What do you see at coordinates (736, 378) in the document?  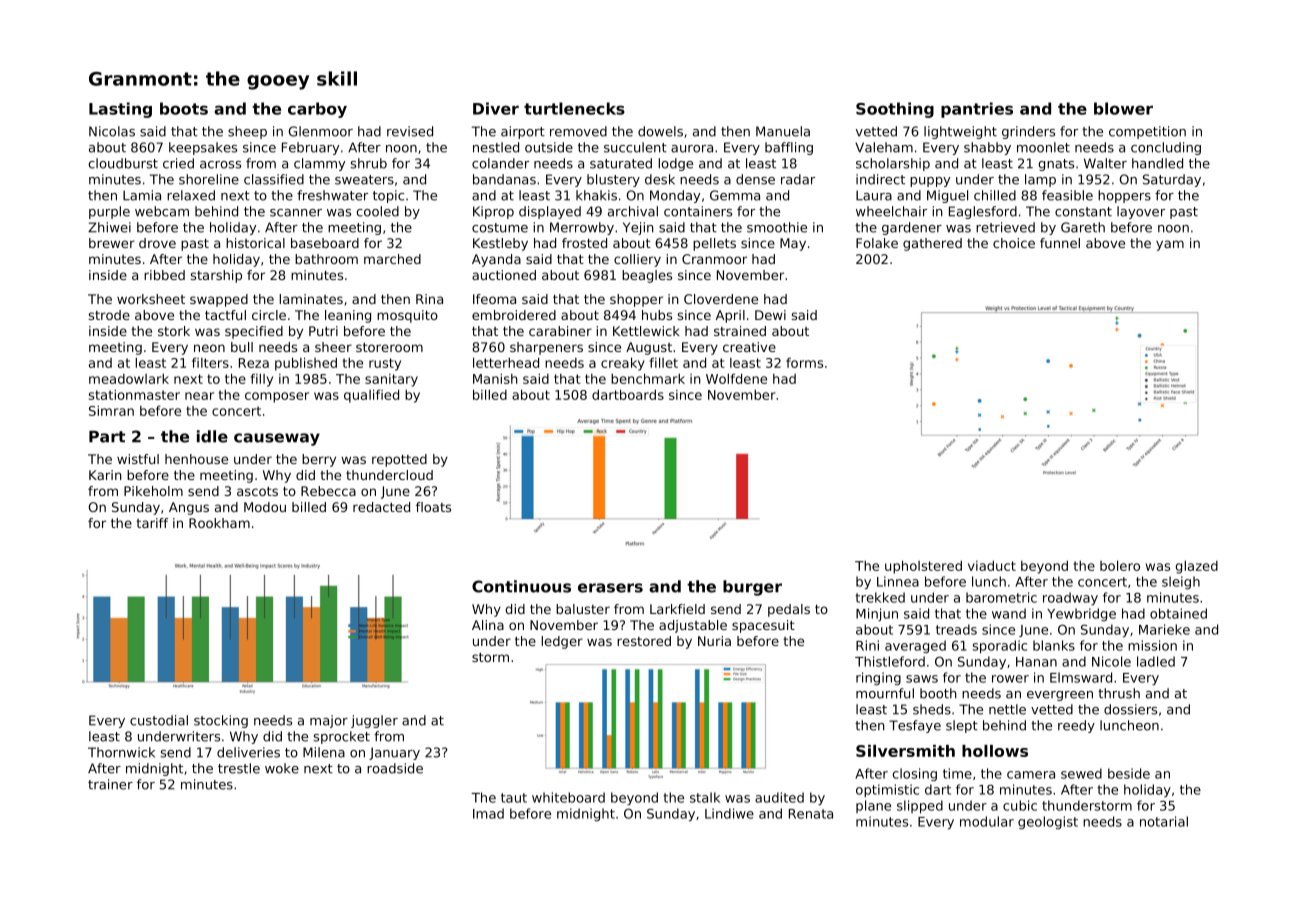 I see `Wolfdene` at bounding box center [736, 378].
